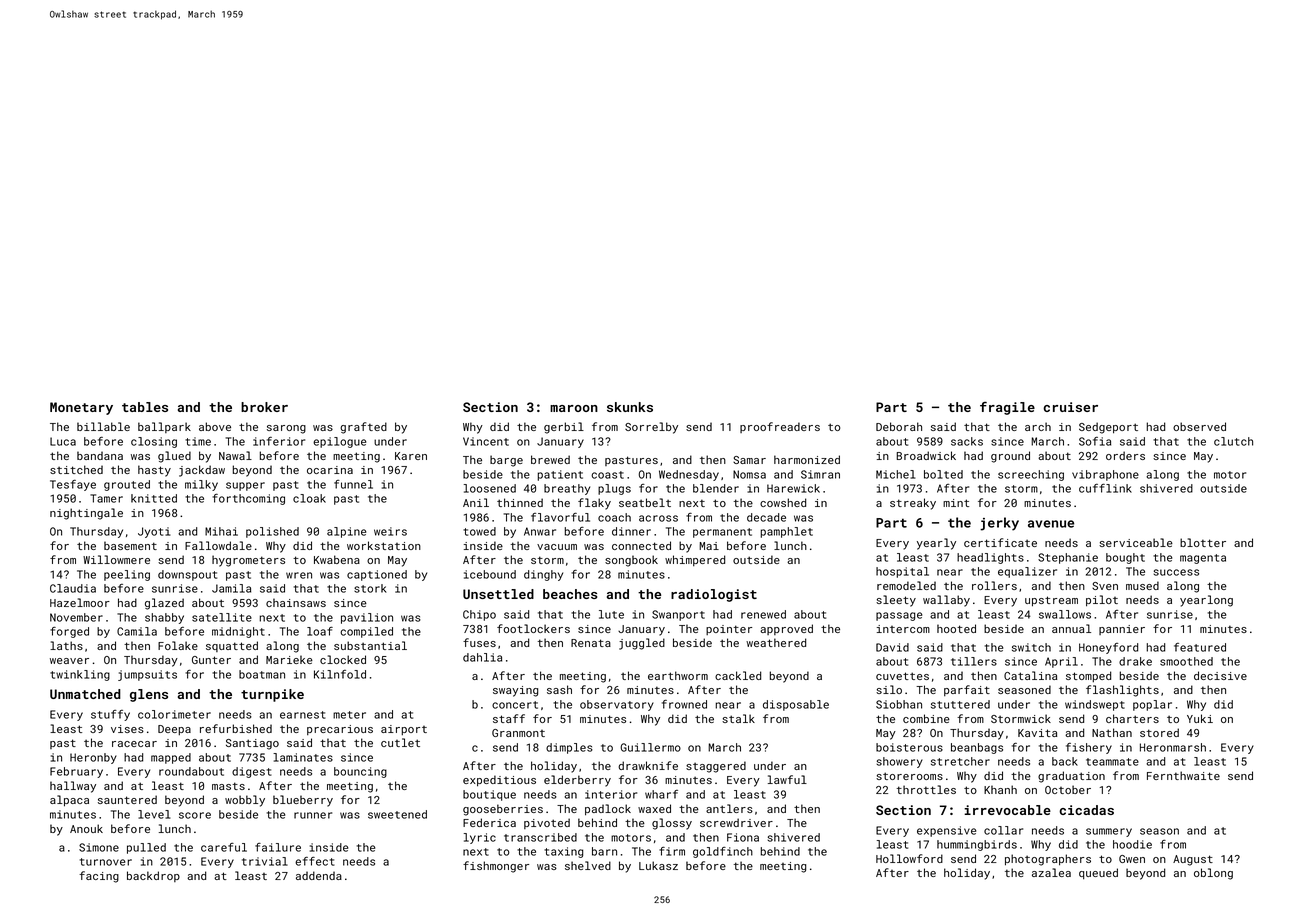 This screenshot has height=924, width=1308. What do you see at coordinates (547, 823) in the screenshot?
I see `pivoted` at bounding box center [547, 823].
